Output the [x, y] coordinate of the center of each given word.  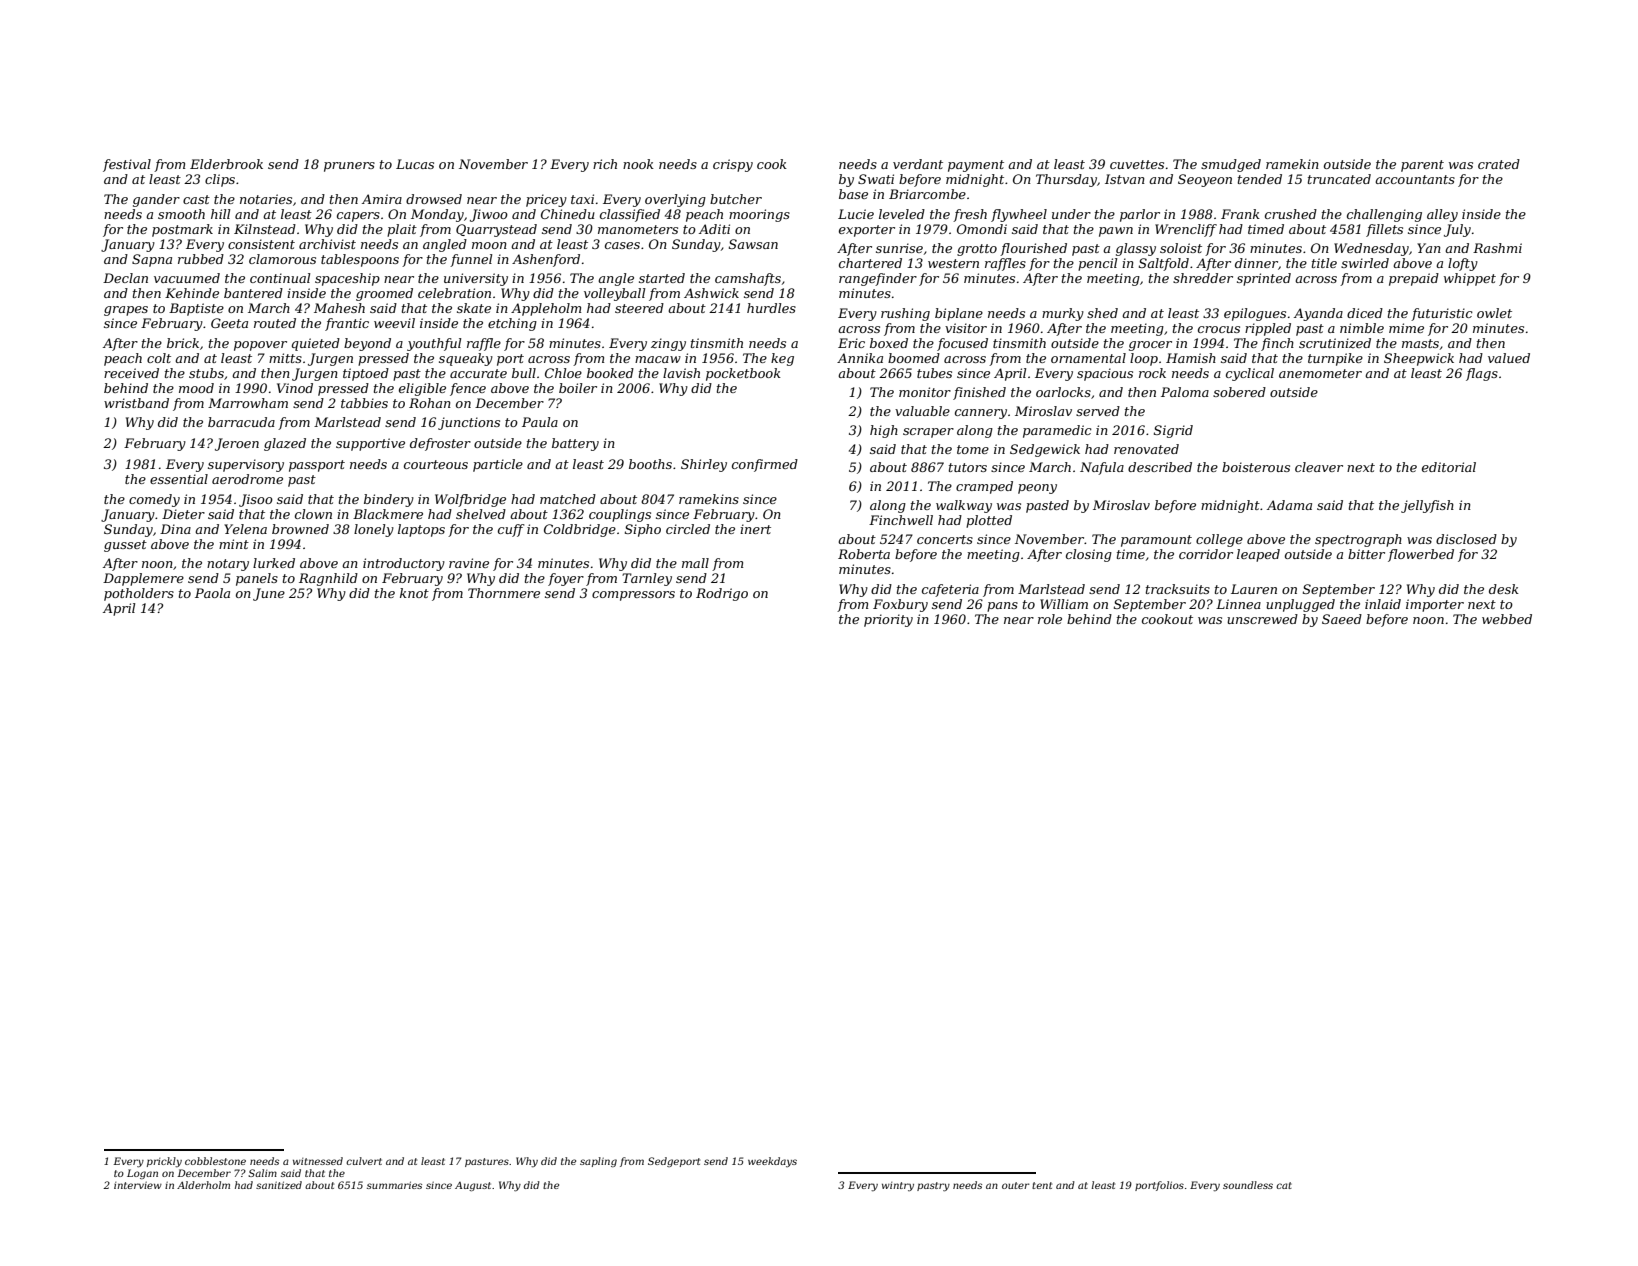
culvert [364, 1161]
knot [414, 593]
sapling [598, 1162]
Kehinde [192, 293]
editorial [1449, 467]
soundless [1248, 1185]
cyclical [1250, 374]
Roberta [864, 554]
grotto [977, 250]
